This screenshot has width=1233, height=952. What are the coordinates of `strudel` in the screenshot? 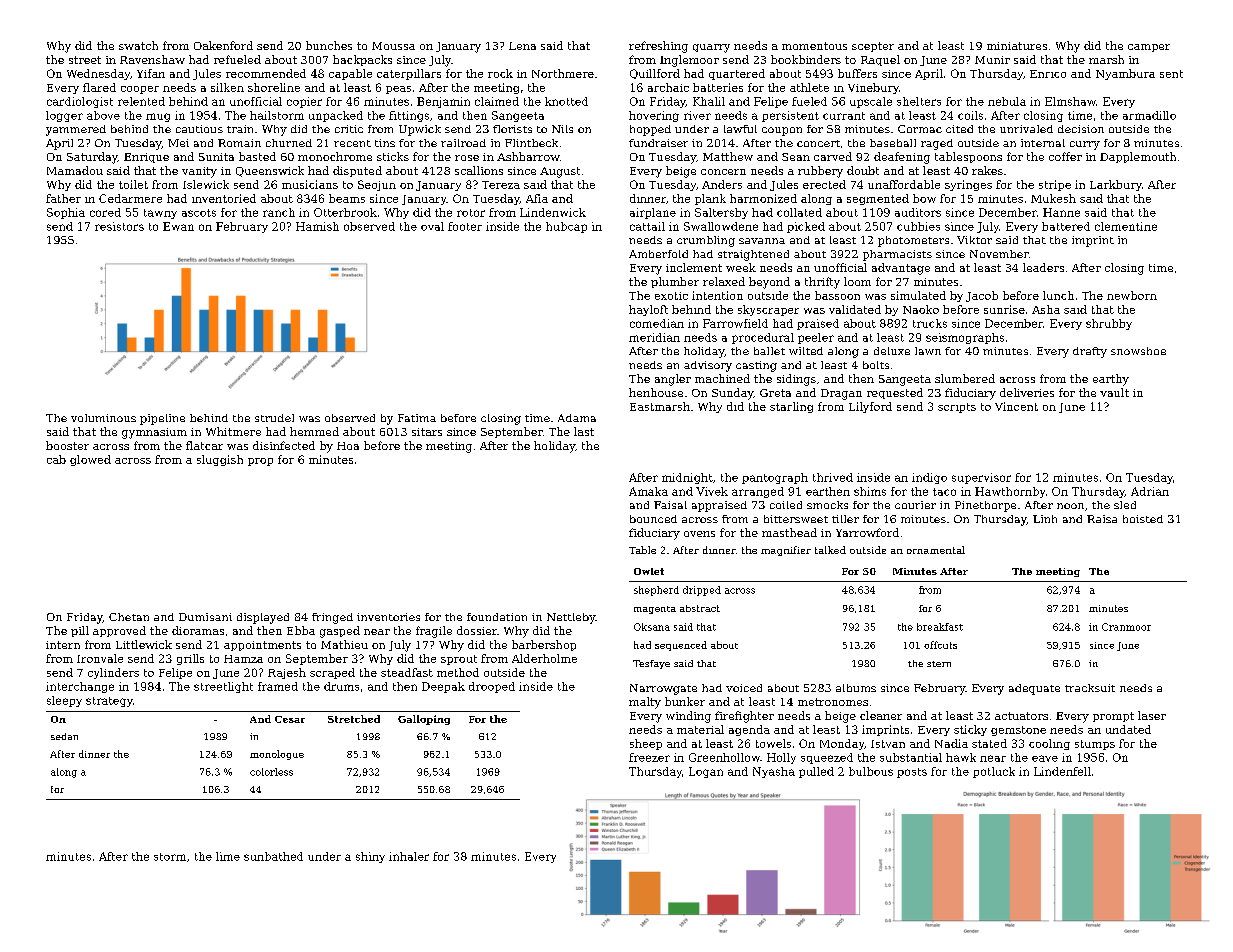 It's located at (274, 418).
